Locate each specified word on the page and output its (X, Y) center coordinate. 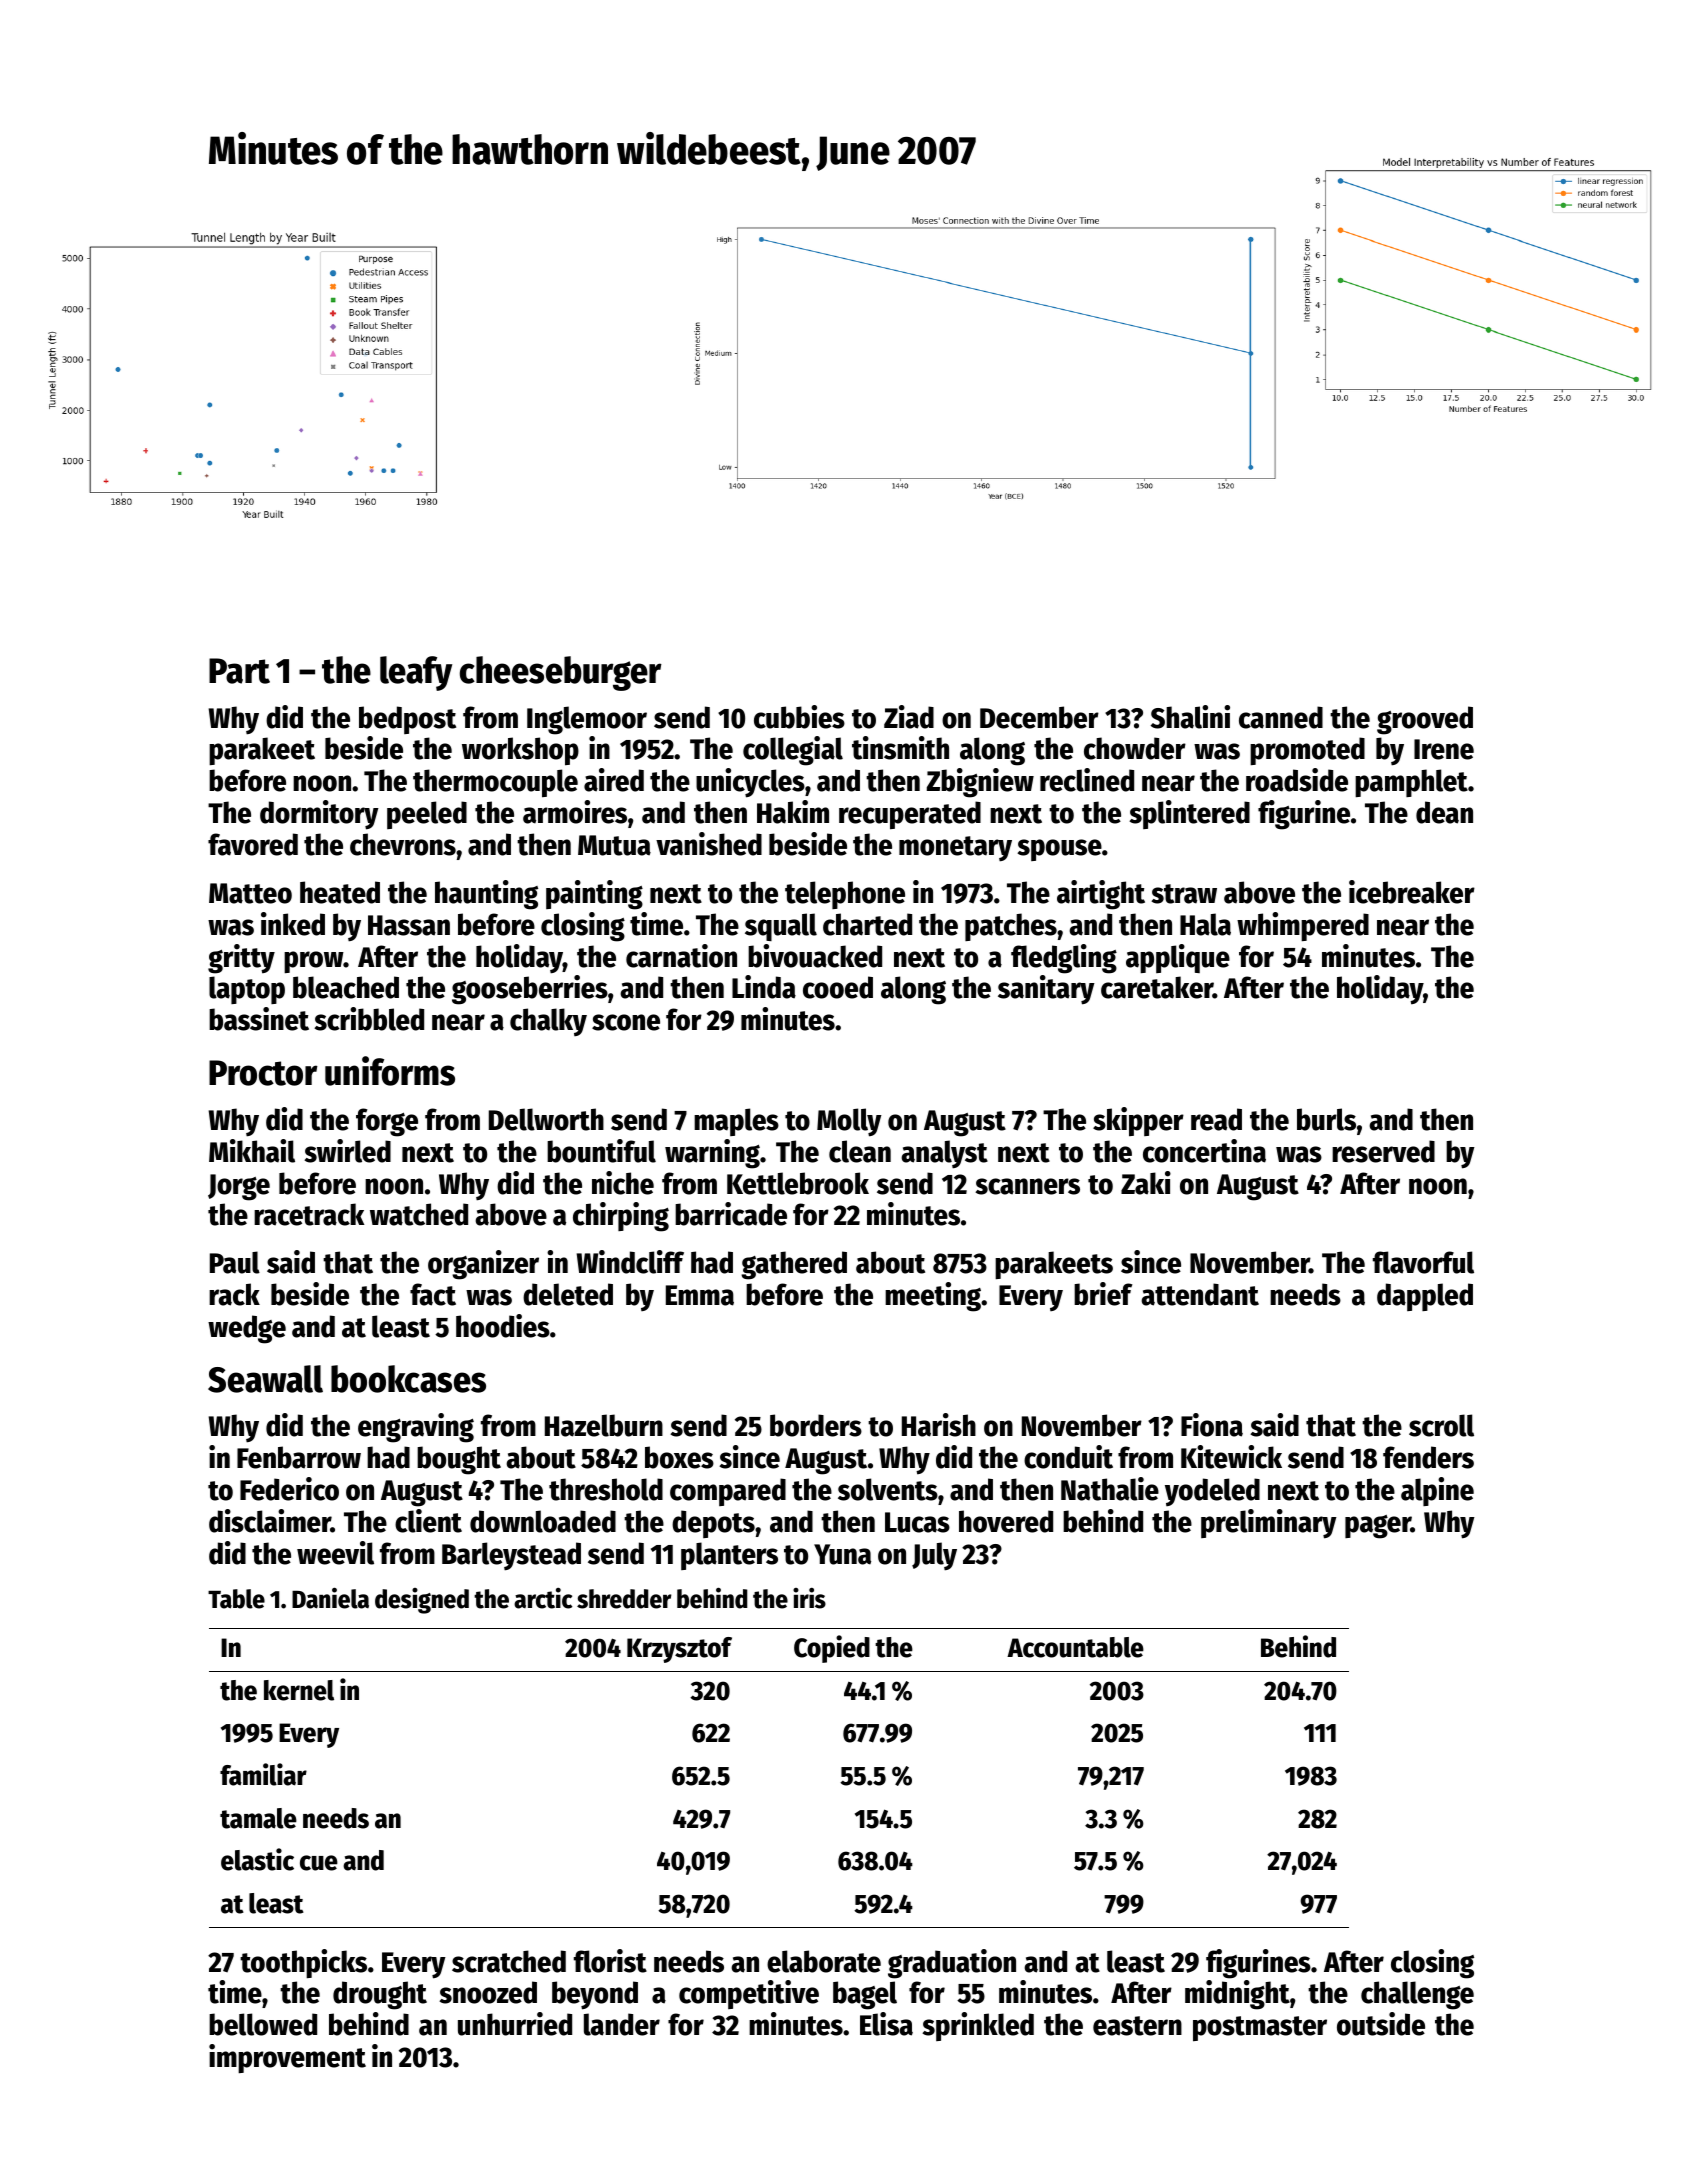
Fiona (1212, 1425)
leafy (416, 673)
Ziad (909, 717)
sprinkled (978, 2026)
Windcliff (630, 1262)
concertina (1204, 1151)
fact (433, 1294)
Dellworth (546, 1119)
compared (728, 1492)
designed (422, 1601)
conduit (1068, 1457)
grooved (1425, 720)
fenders (1428, 1457)
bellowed (263, 2024)
